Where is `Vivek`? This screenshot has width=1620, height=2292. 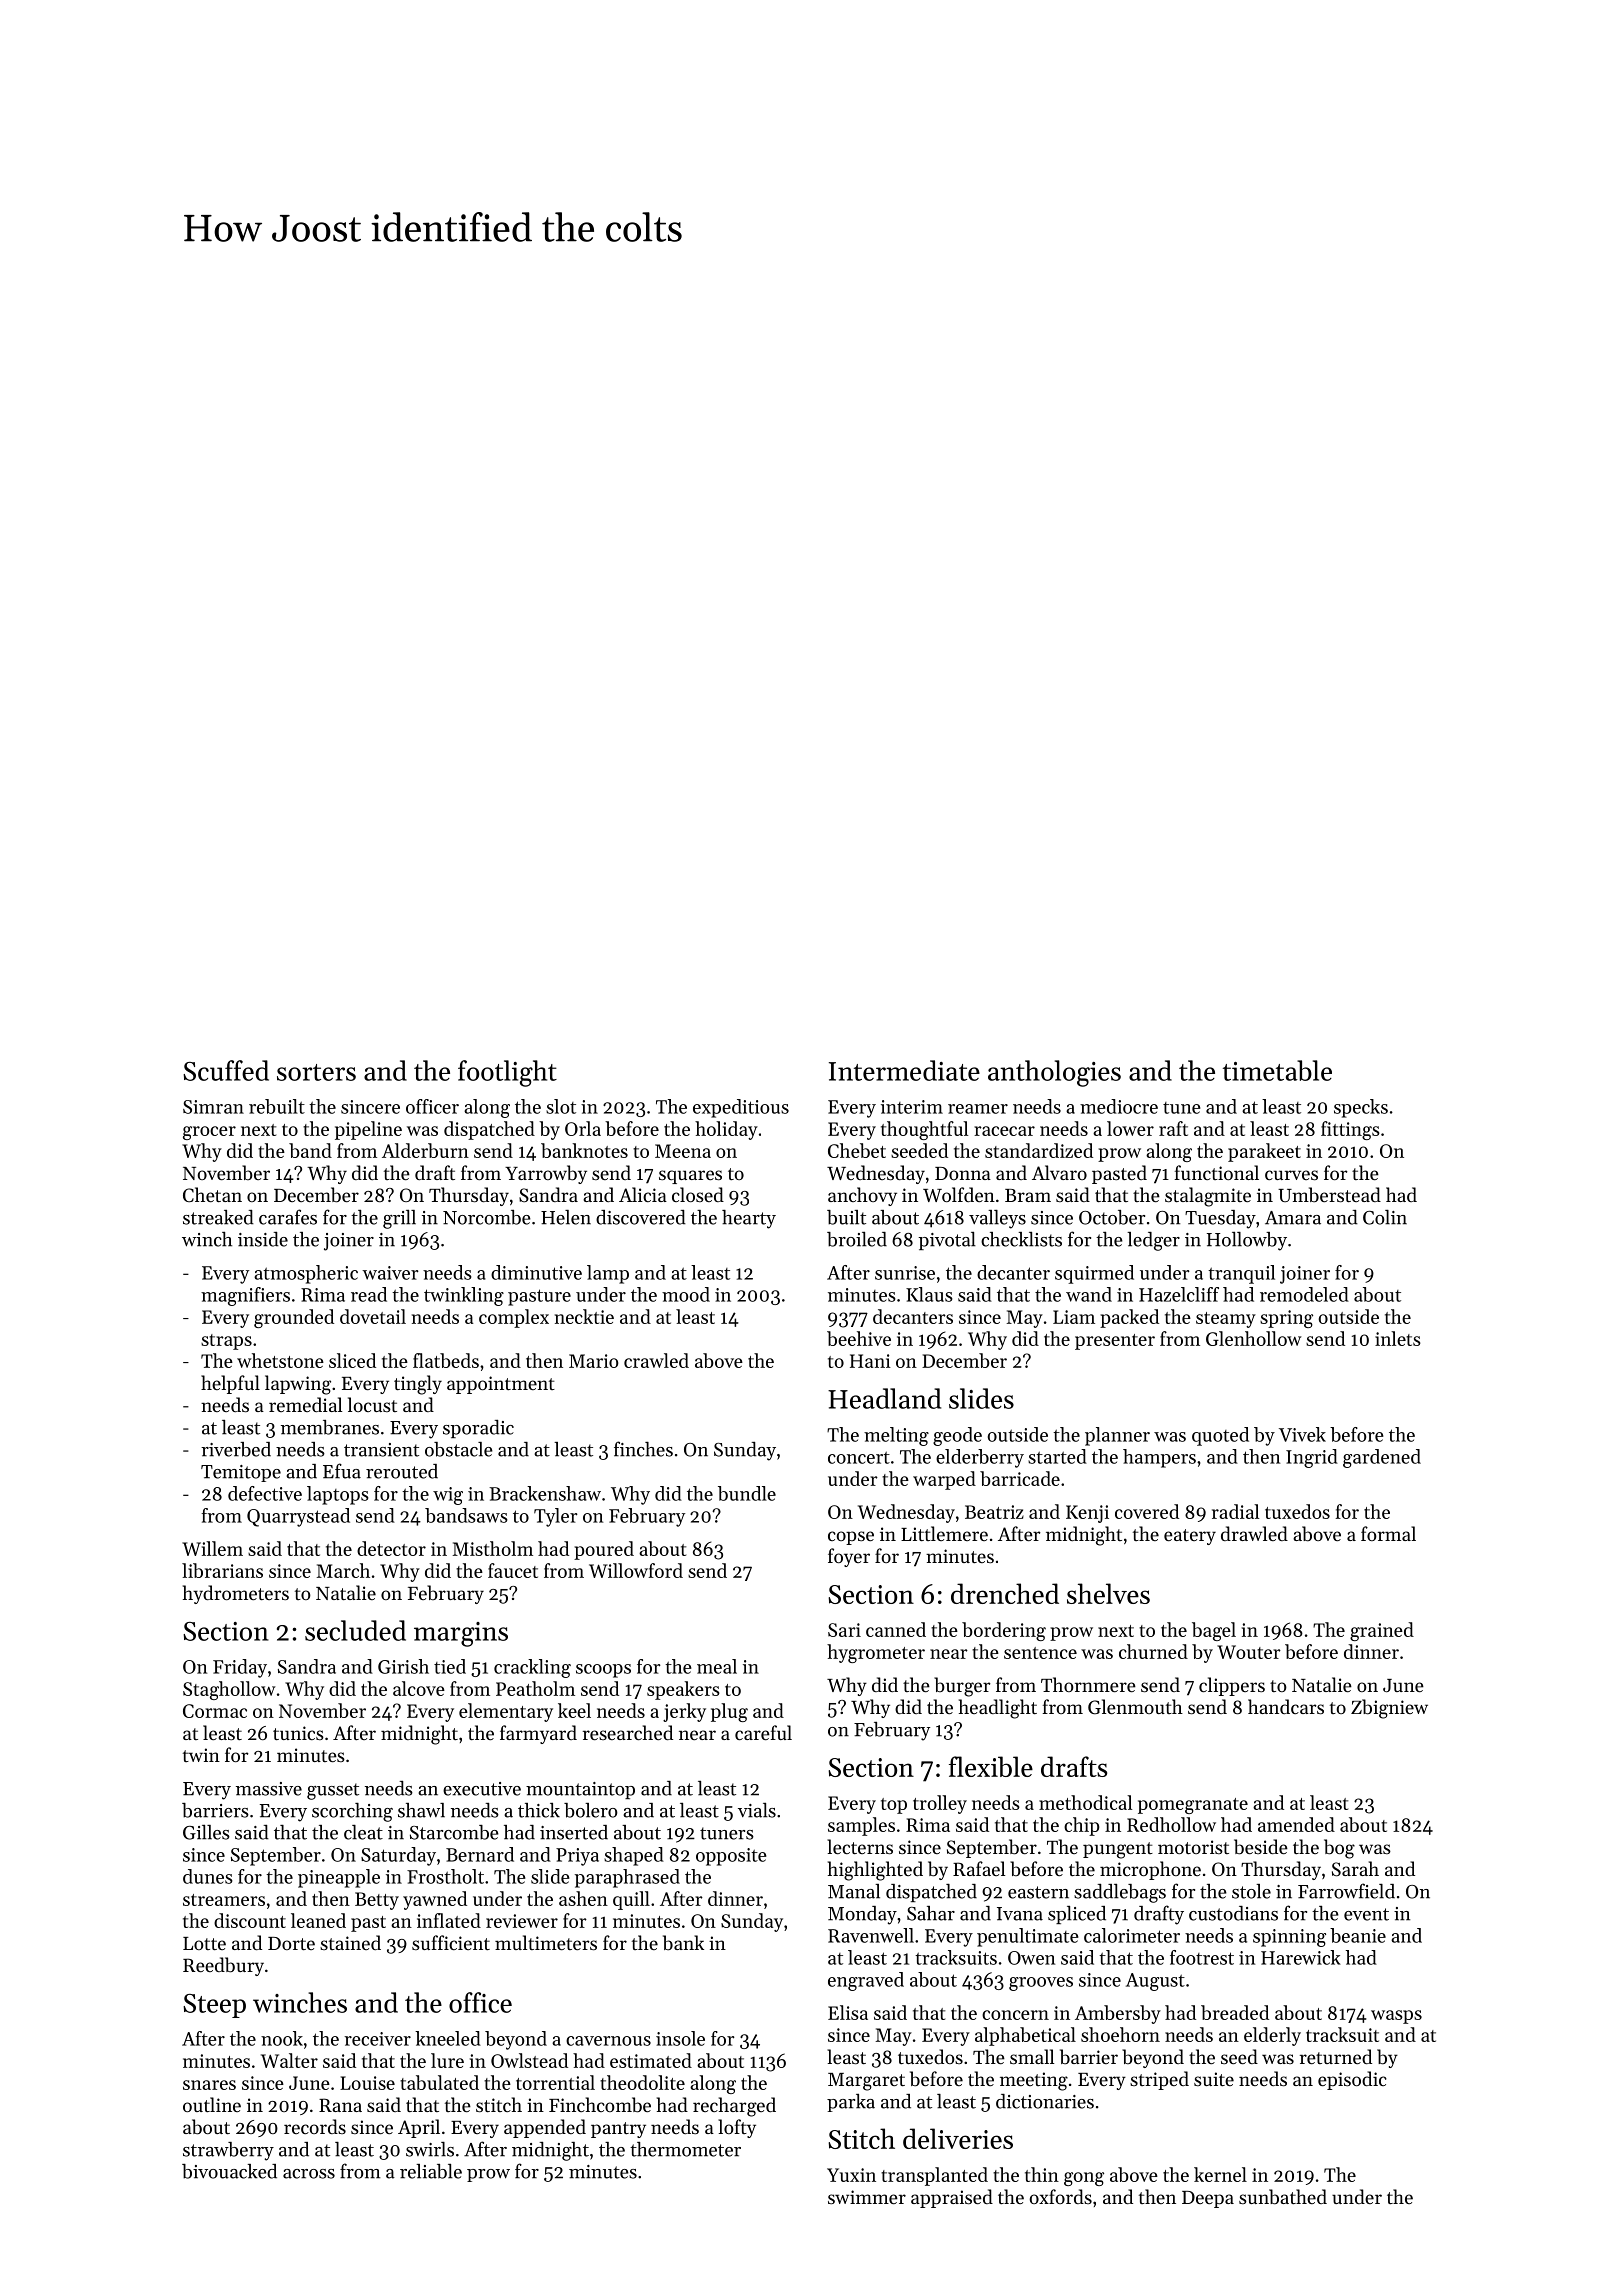
Vivek is located at coordinates (1302, 1434).
